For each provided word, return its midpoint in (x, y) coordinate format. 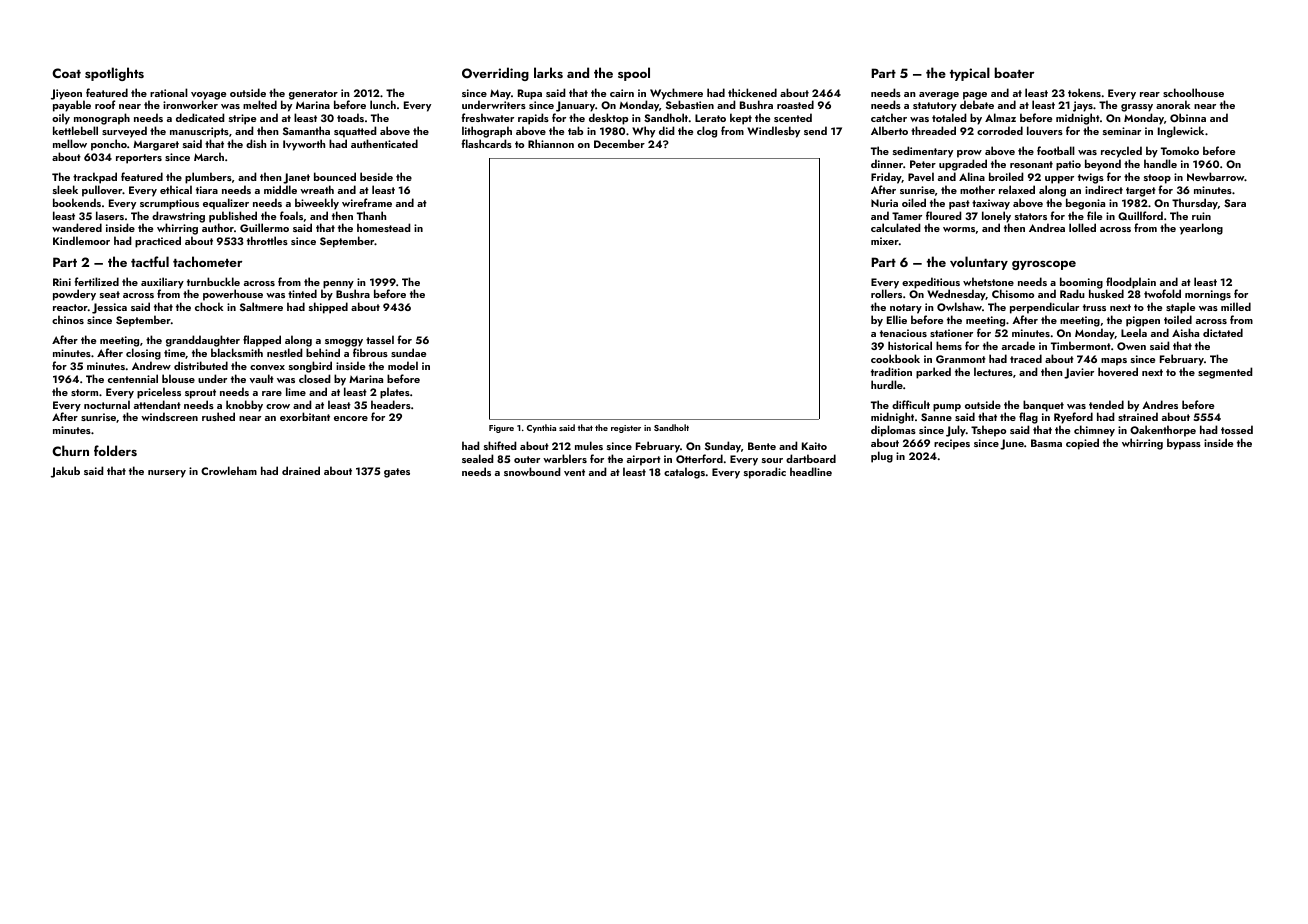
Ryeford (1073, 418)
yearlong (1201, 229)
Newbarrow (1215, 176)
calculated (896, 227)
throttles (267, 240)
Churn (70, 450)
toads (350, 117)
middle (280, 189)
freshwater (487, 117)
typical (970, 74)
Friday (886, 178)
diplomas (893, 431)
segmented (1225, 373)
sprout (200, 394)
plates (395, 393)
